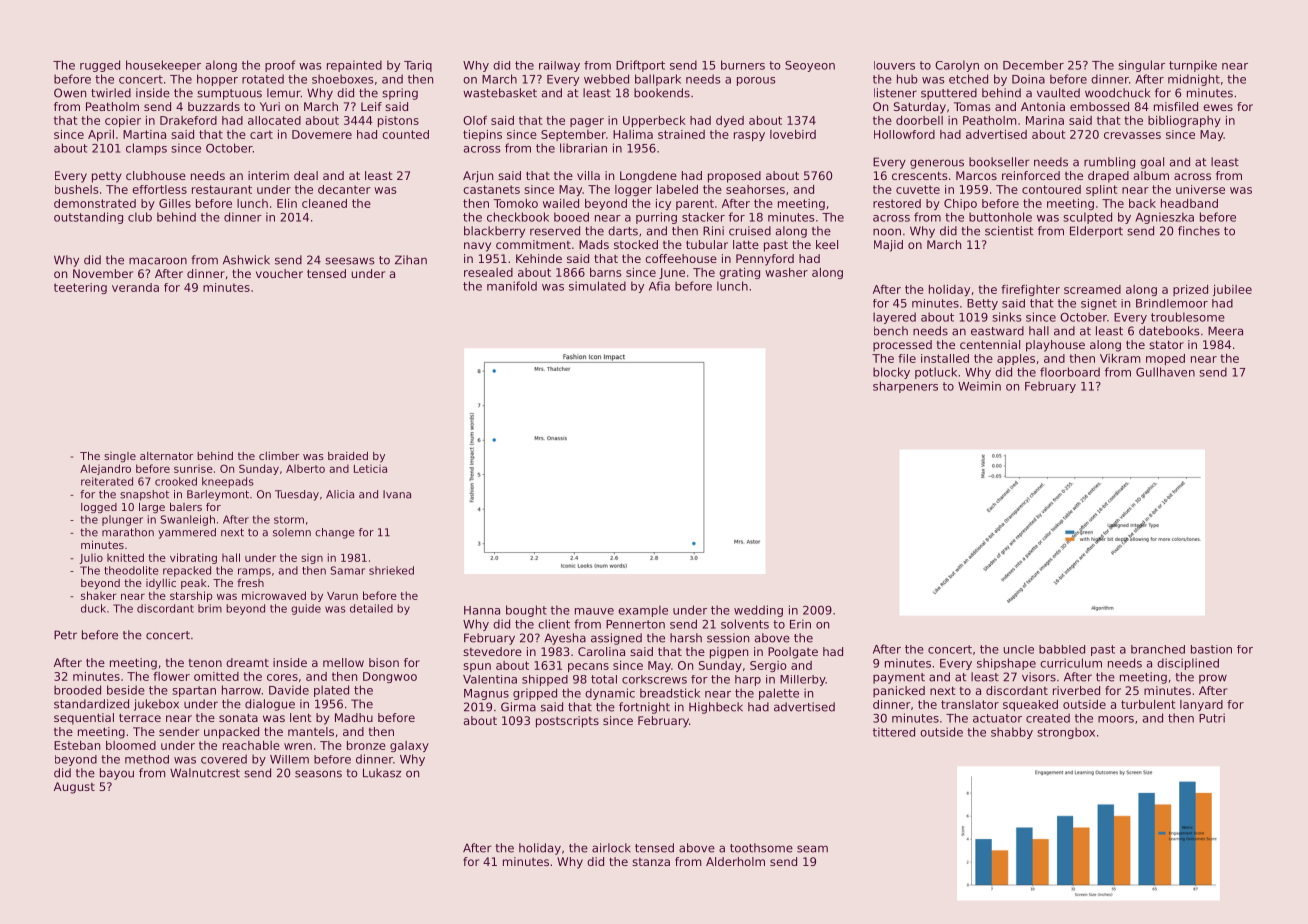 This image has width=1308, height=924. I want to click on turnpike, so click(1193, 66).
